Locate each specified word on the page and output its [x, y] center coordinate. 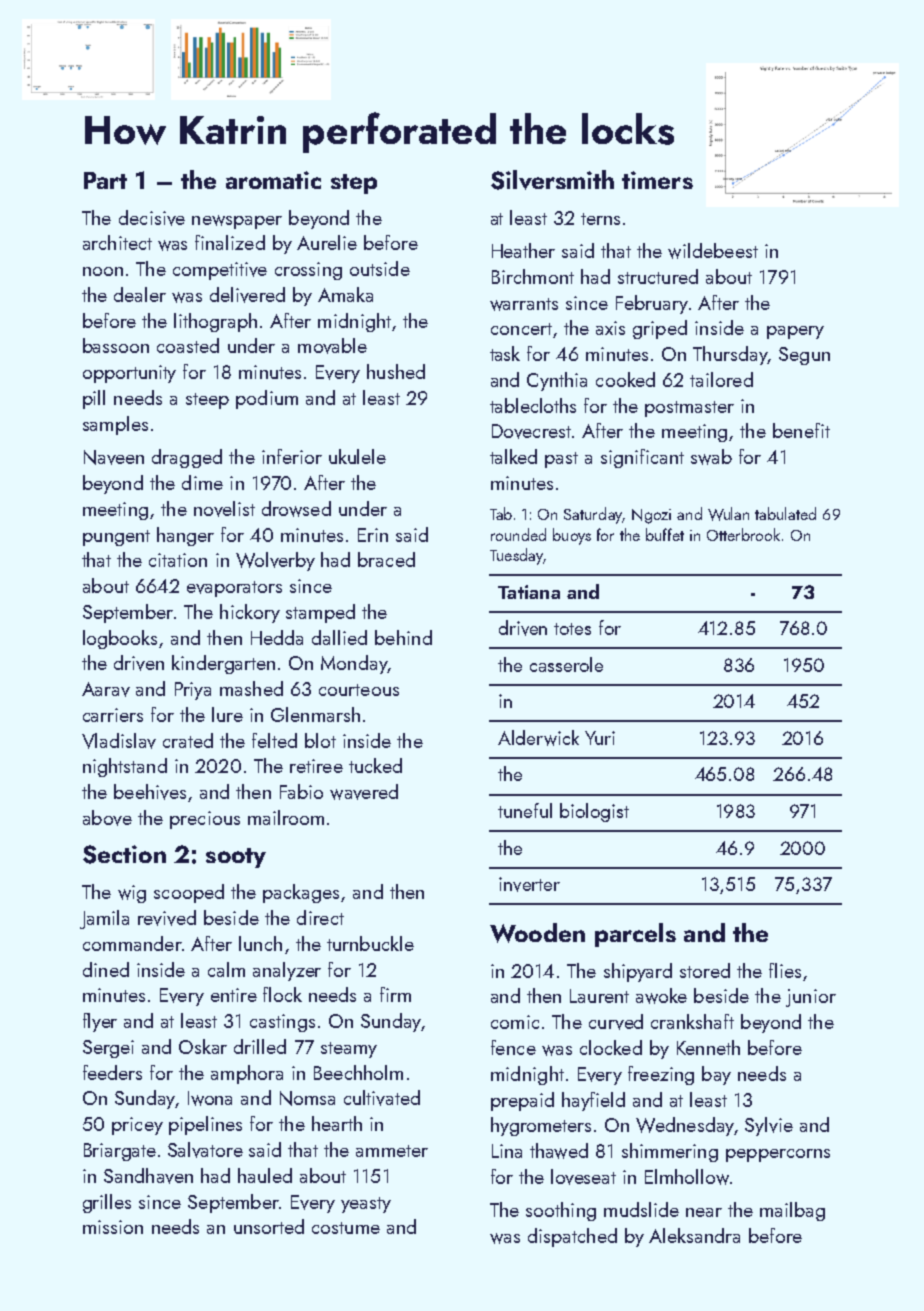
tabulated [785, 513]
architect [117, 242]
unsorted [269, 1226]
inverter [529, 884]
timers [657, 180]
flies [785, 970]
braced [386, 559]
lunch [260, 943]
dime [202, 482]
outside [380, 268]
